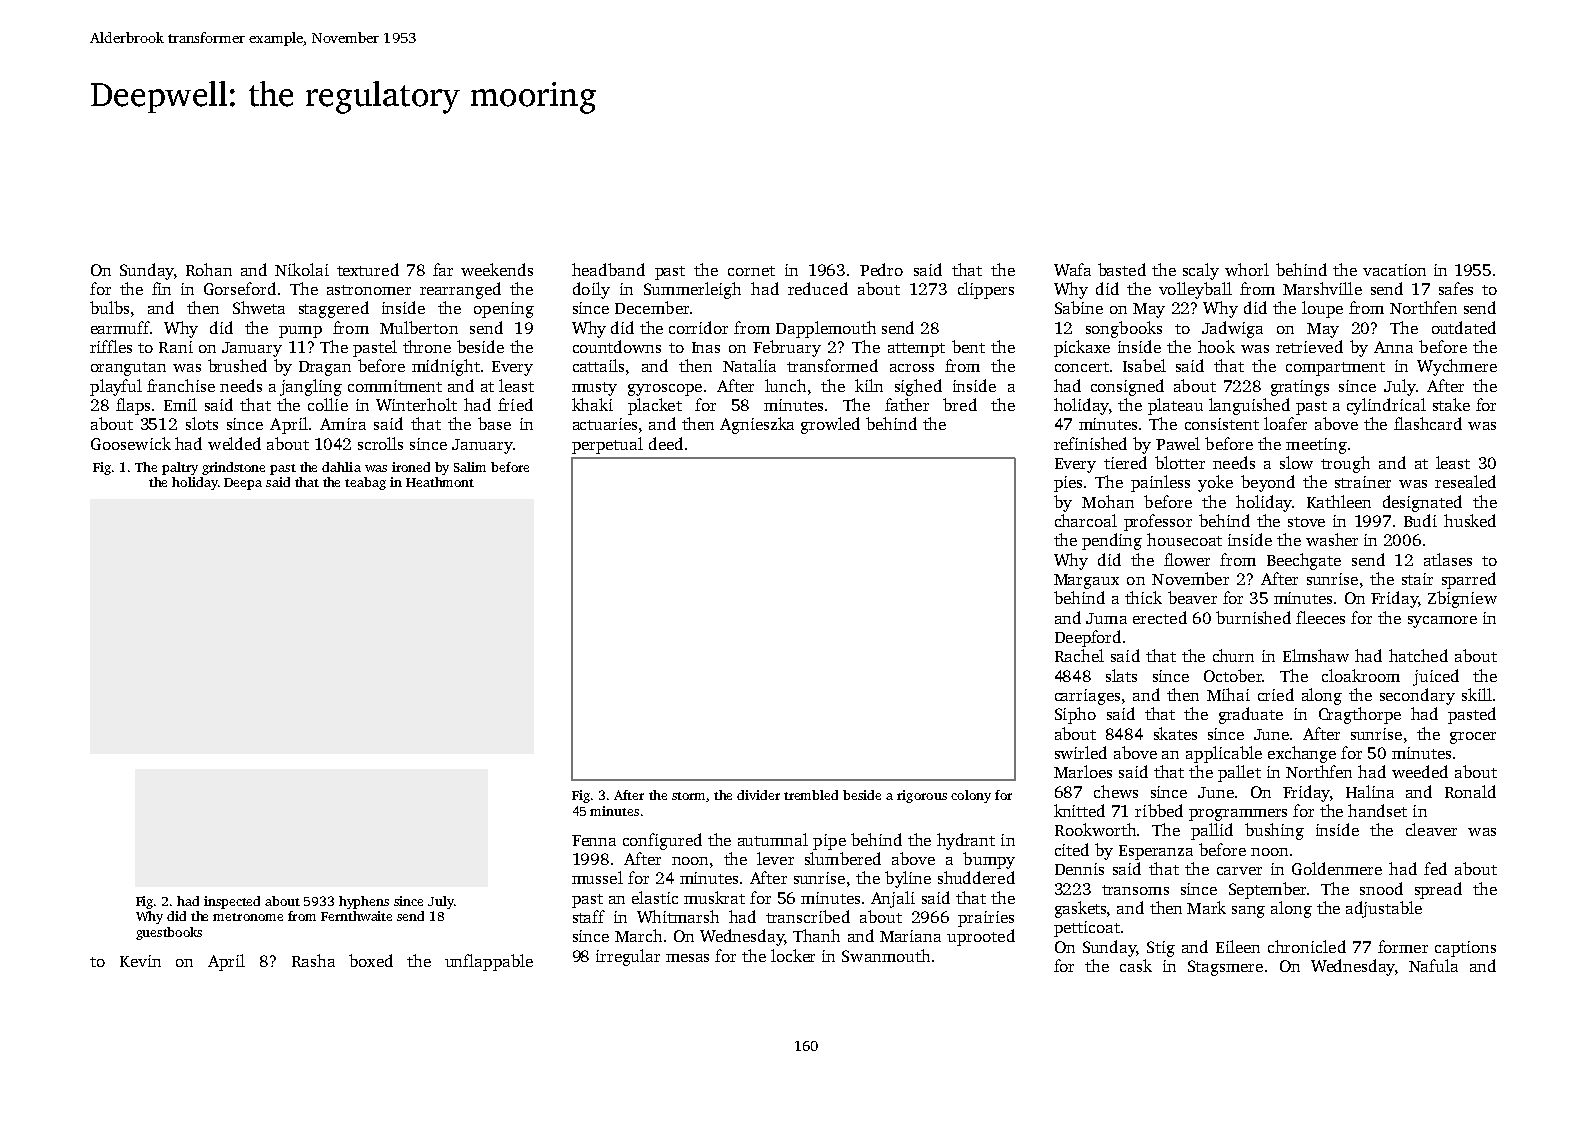  Describe the element at coordinates (180, 468) in the image. I see `paltry` at that location.
